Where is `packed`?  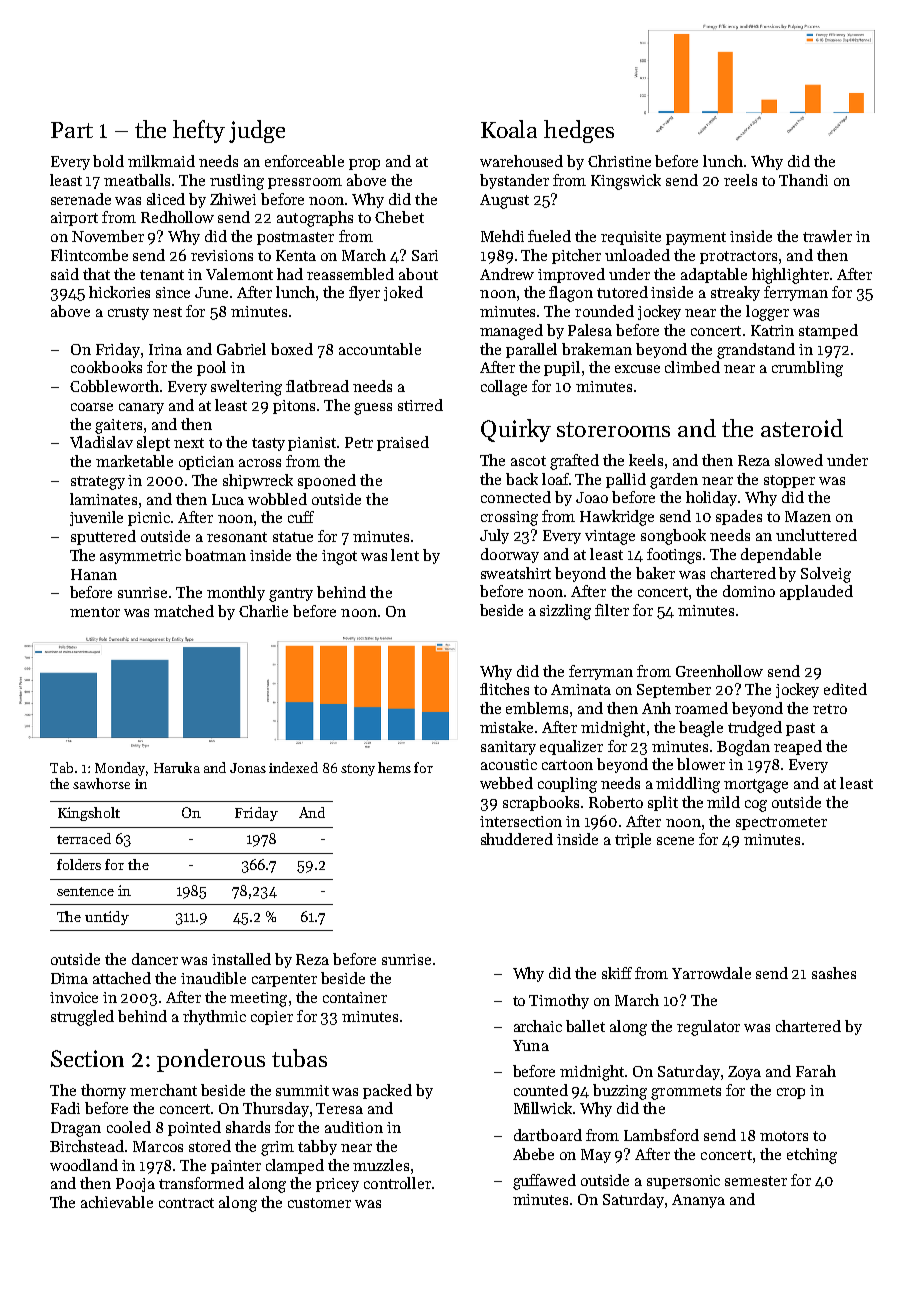 packed is located at coordinates (387, 1091).
